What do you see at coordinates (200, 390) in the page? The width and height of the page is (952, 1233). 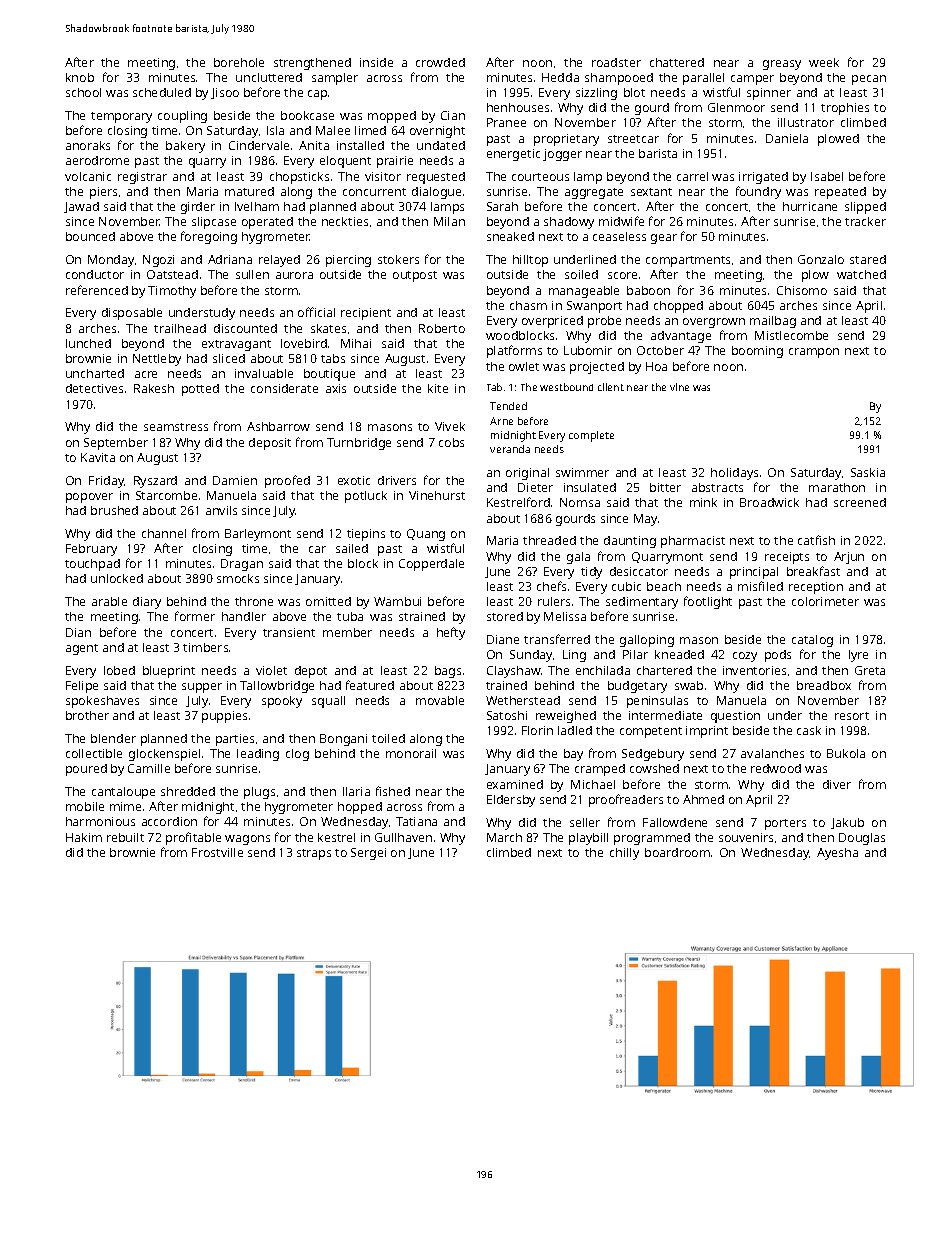 I see `potted` at bounding box center [200, 390].
